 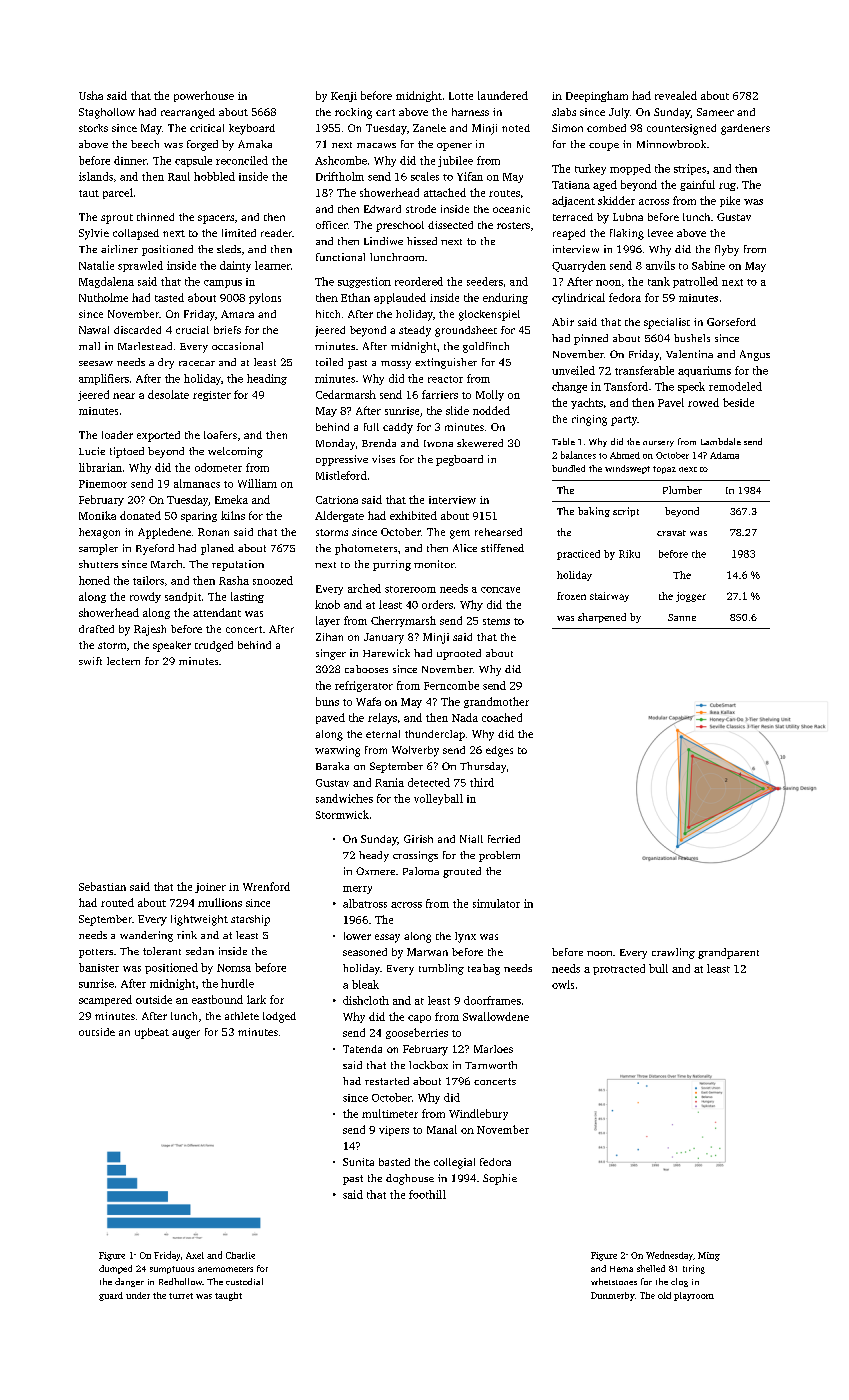 What do you see at coordinates (192, 330) in the page?
I see `crucial` at bounding box center [192, 330].
